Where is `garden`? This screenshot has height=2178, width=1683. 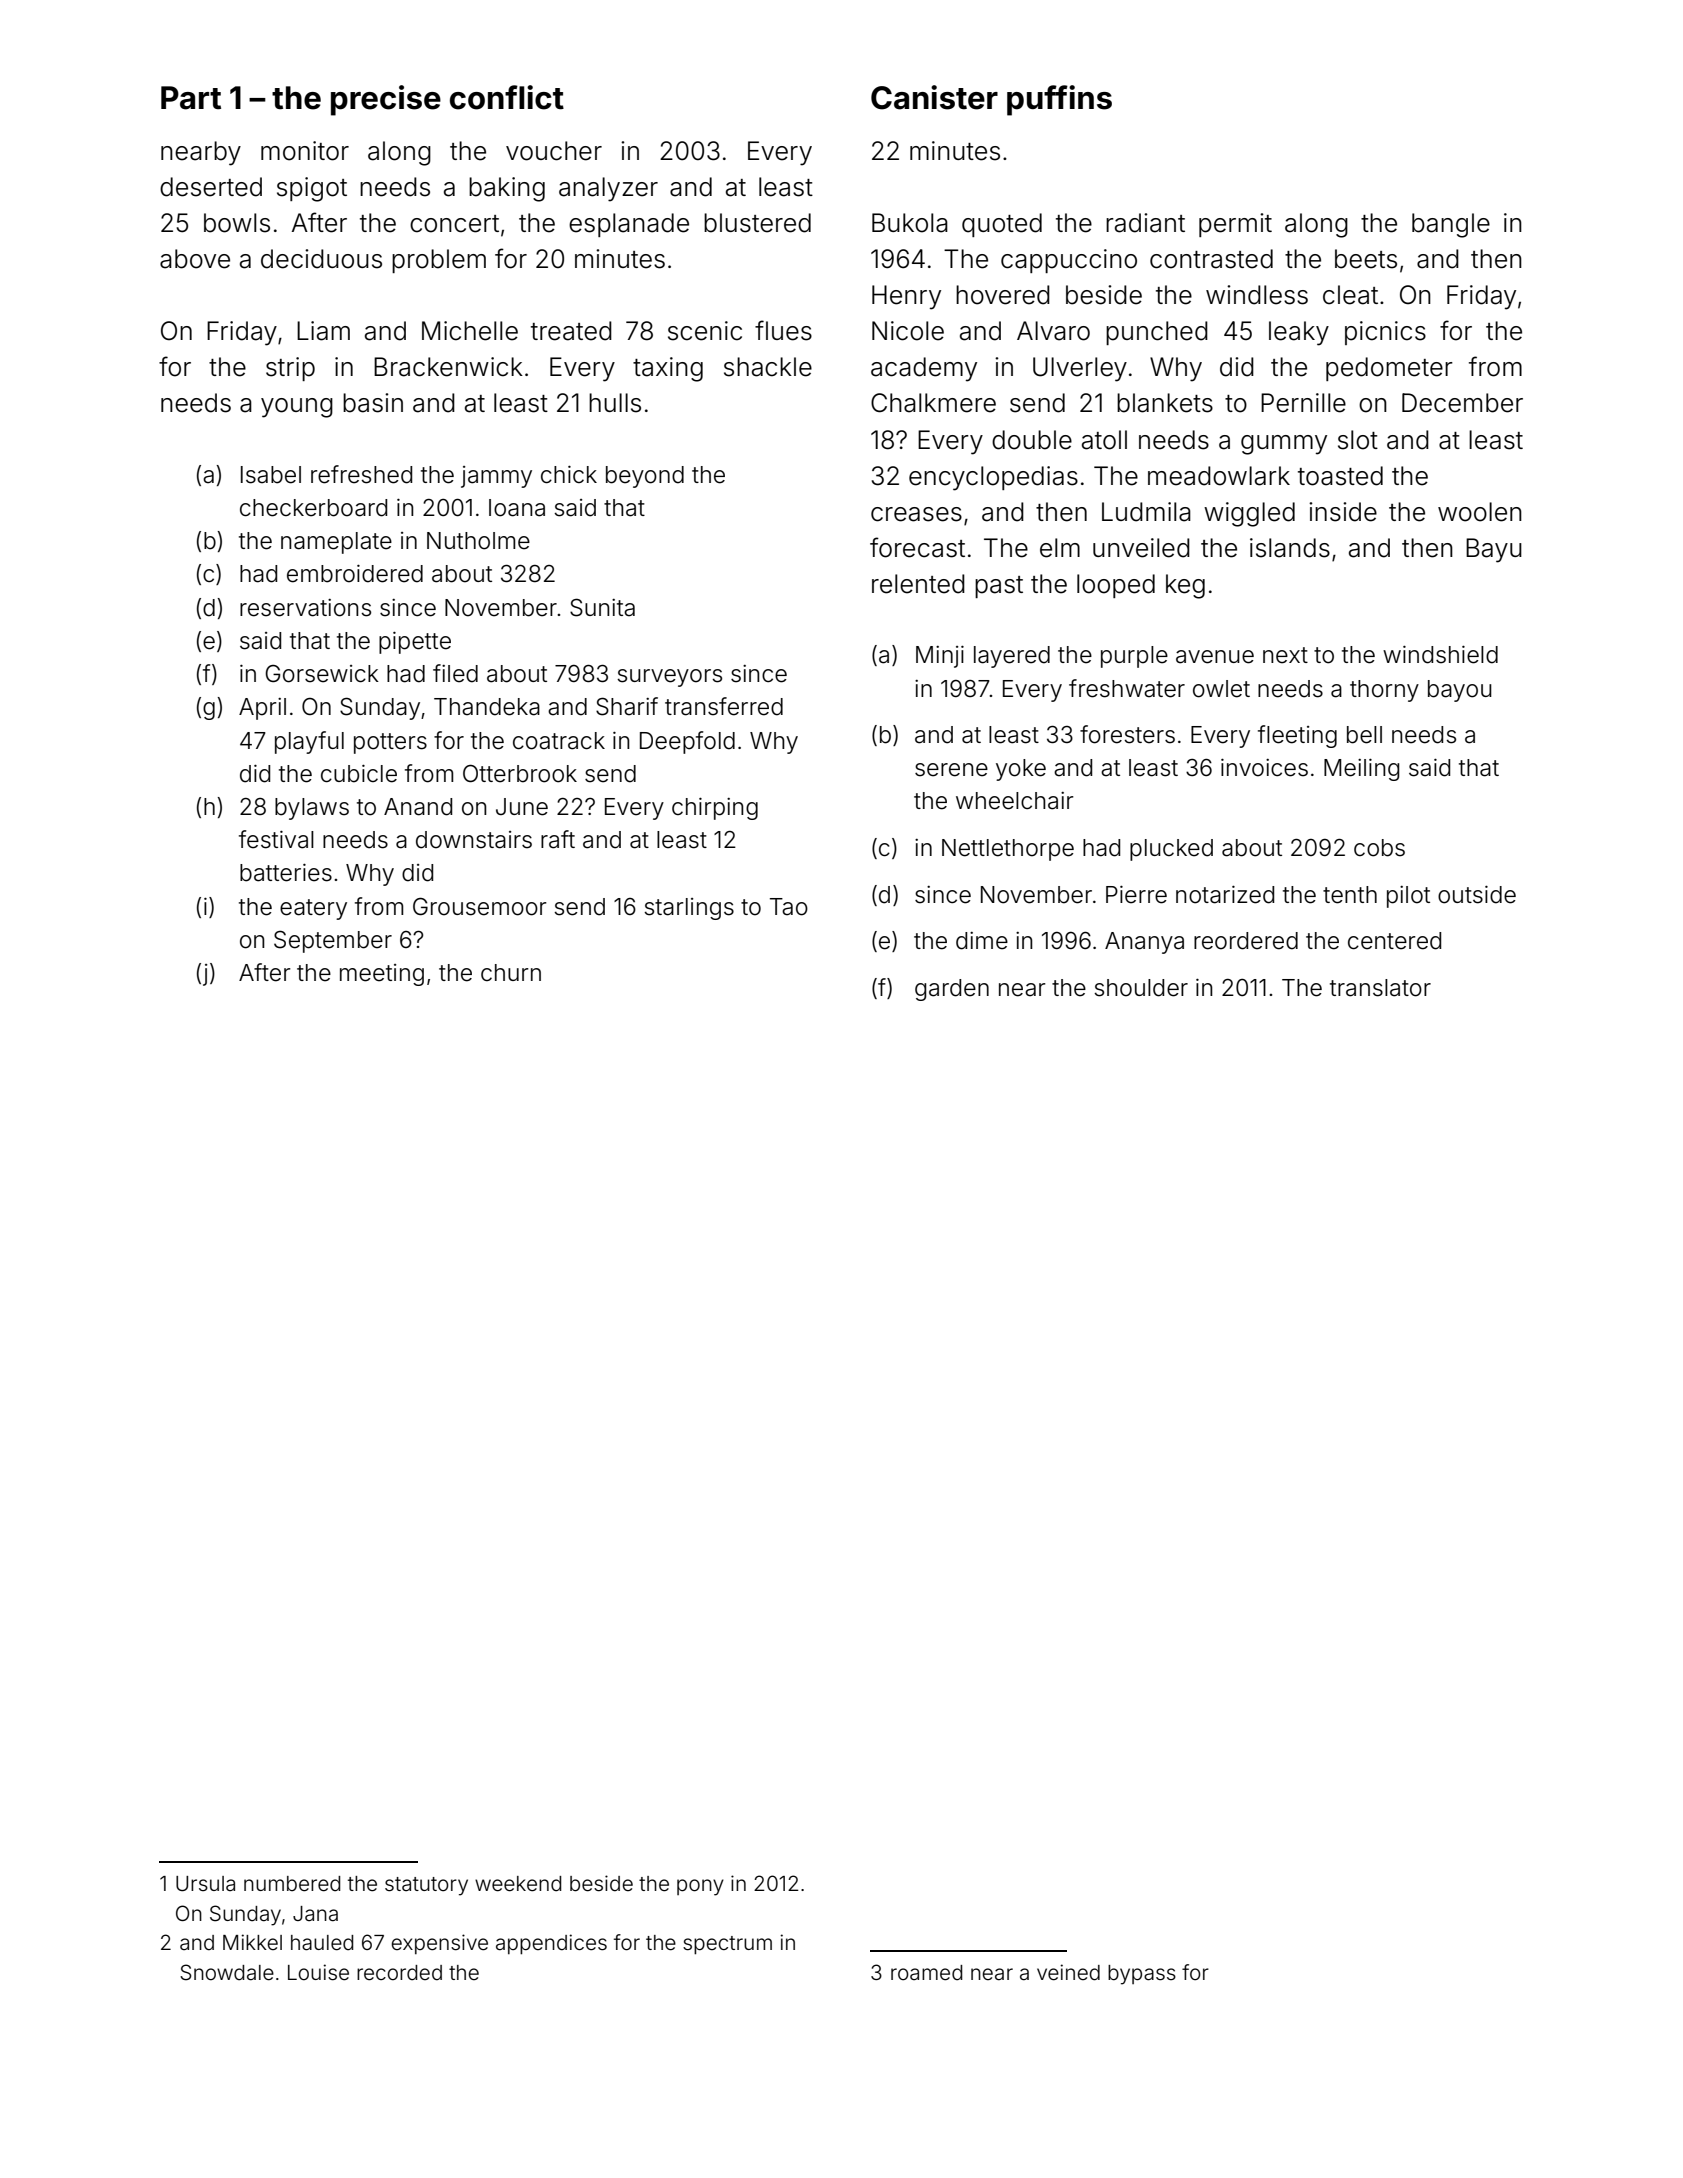 garden is located at coordinates (952, 990).
